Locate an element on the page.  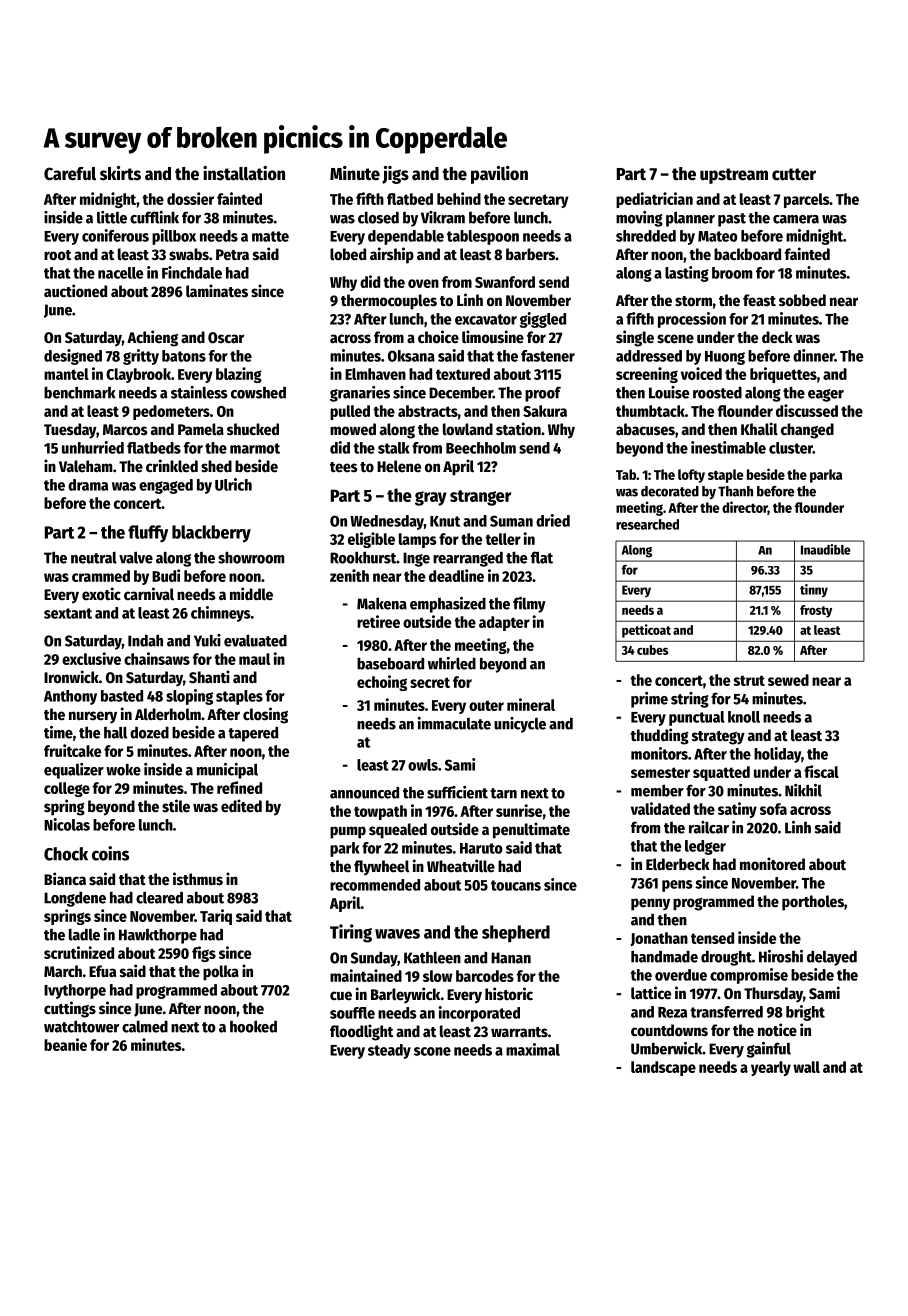
bright is located at coordinates (805, 1013).
